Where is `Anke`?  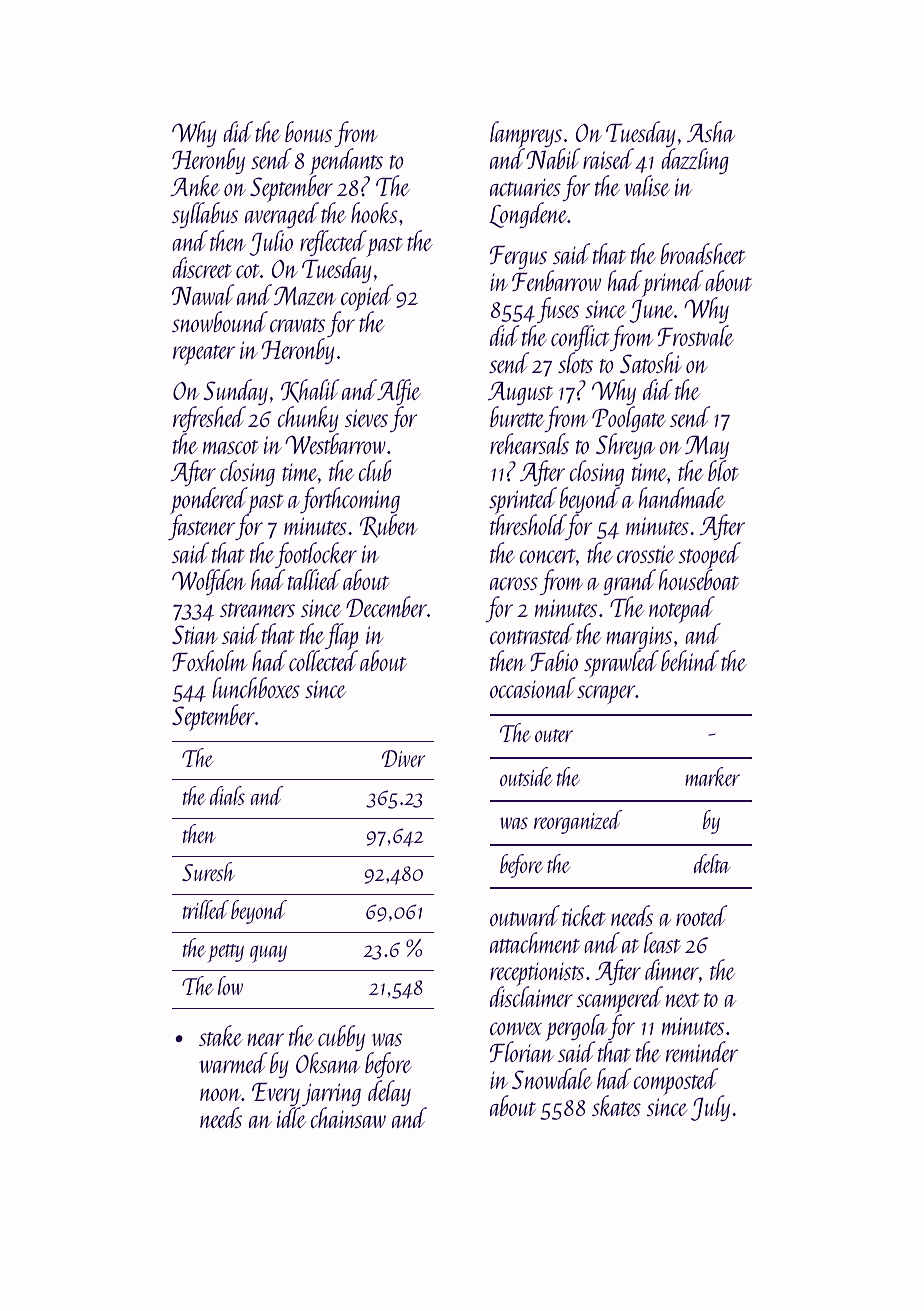
Anke is located at coordinates (195, 185).
